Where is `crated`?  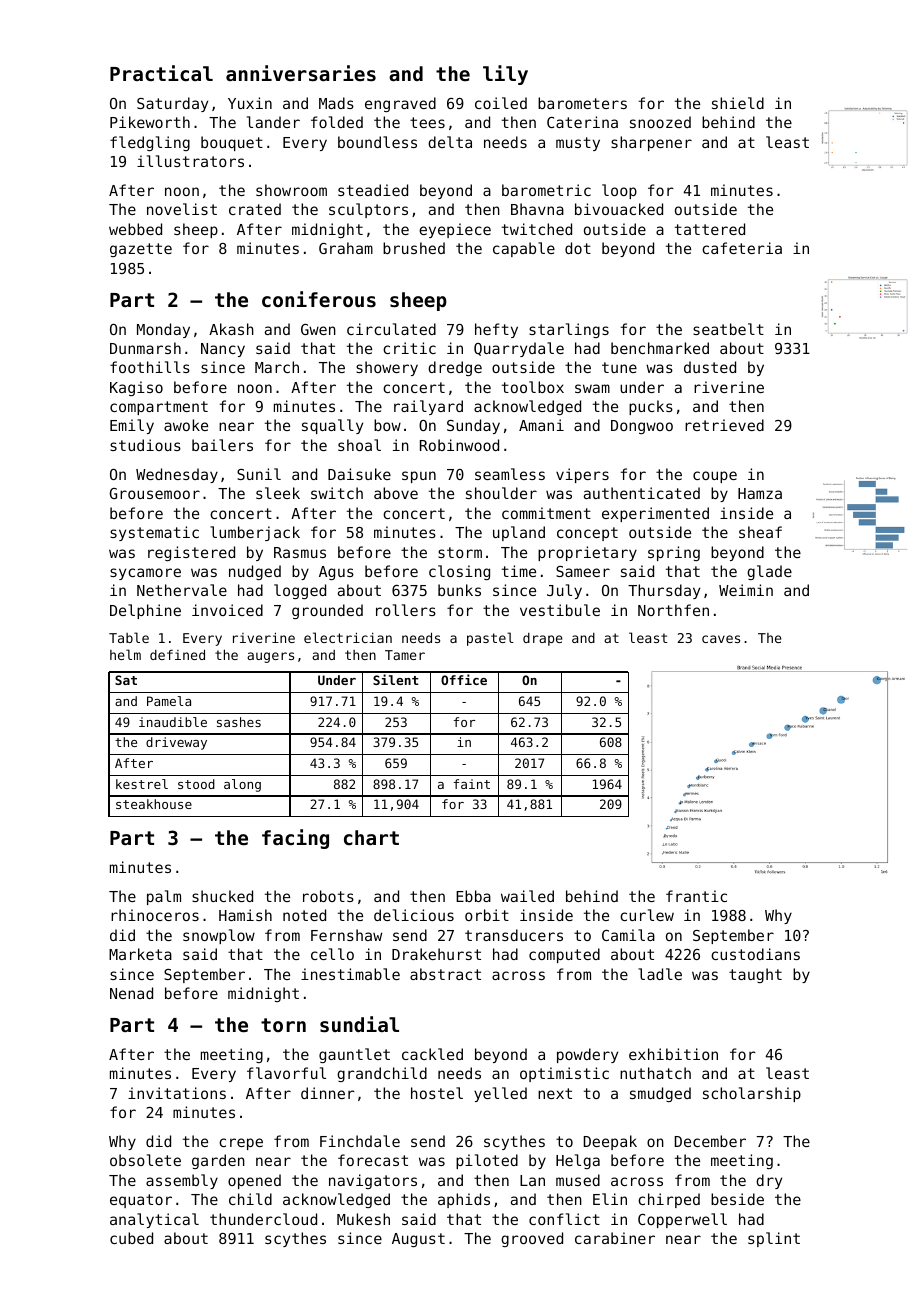 crated is located at coordinates (255, 209).
